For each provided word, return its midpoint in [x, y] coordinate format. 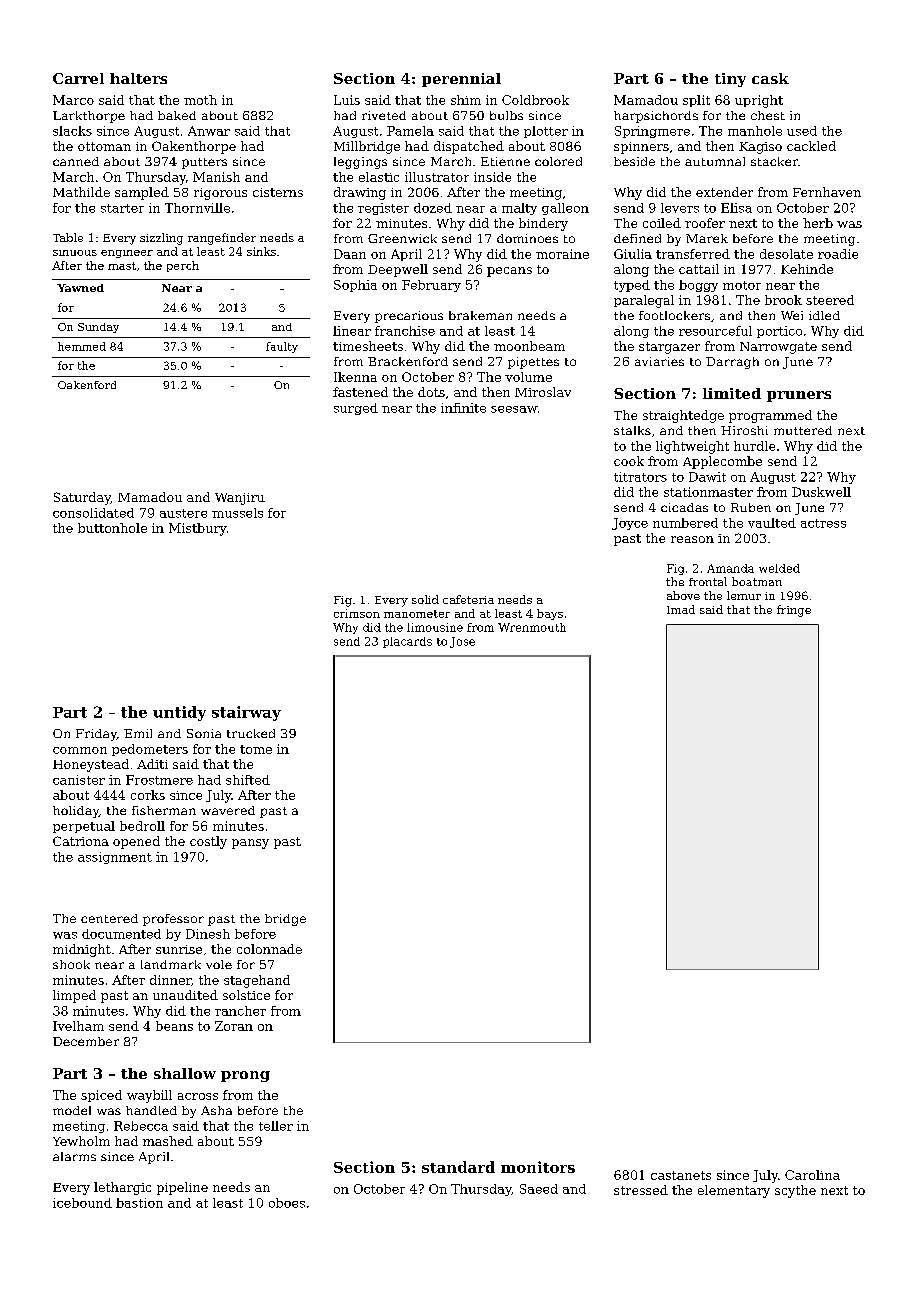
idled [824, 315]
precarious [409, 317]
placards [407, 642]
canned [76, 161]
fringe [794, 611]
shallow [185, 1073]
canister [79, 780]
